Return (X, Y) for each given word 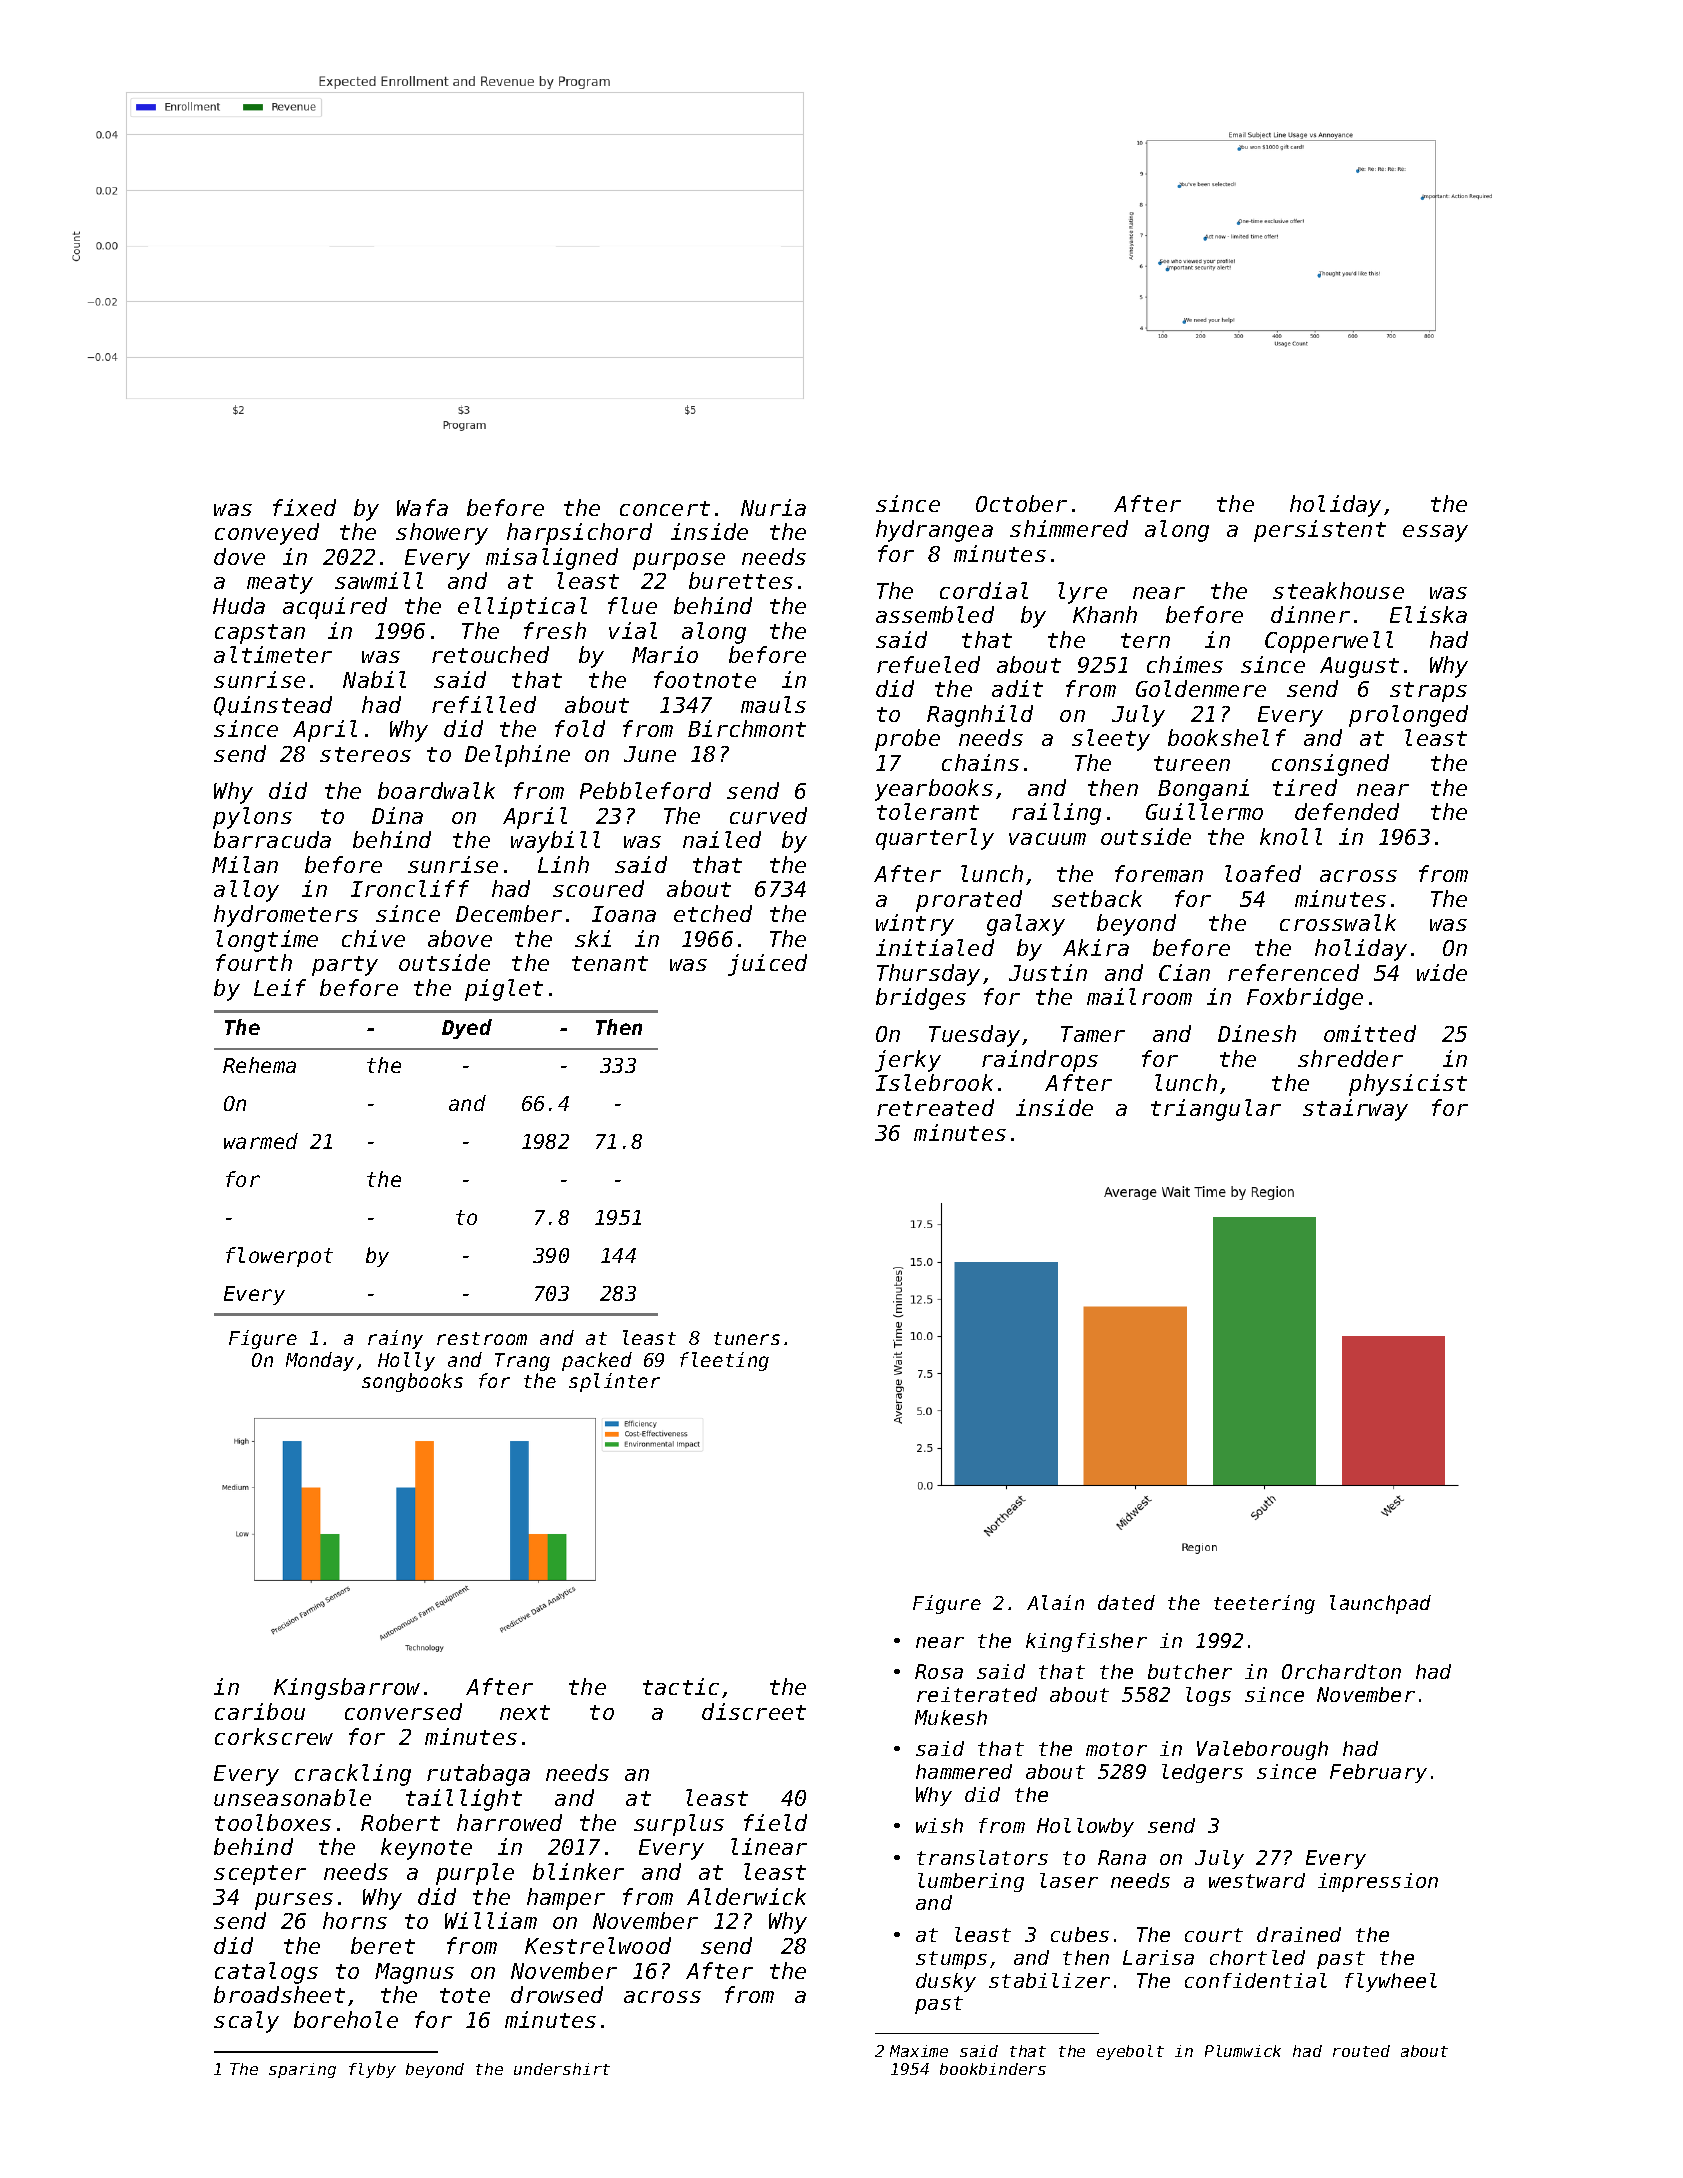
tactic (681, 1686)
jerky (908, 1061)
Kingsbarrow (347, 1689)
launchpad (1380, 1604)
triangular (1216, 1110)
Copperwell (1329, 642)
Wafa (422, 507)
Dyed (467, 1029)
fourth (254, 962)
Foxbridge (1305, 999)
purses (294, 1901)
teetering (1264, 1604)
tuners (747, 1338)
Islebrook (934, 1082)
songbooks (412, 1382)
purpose (679, 561)
